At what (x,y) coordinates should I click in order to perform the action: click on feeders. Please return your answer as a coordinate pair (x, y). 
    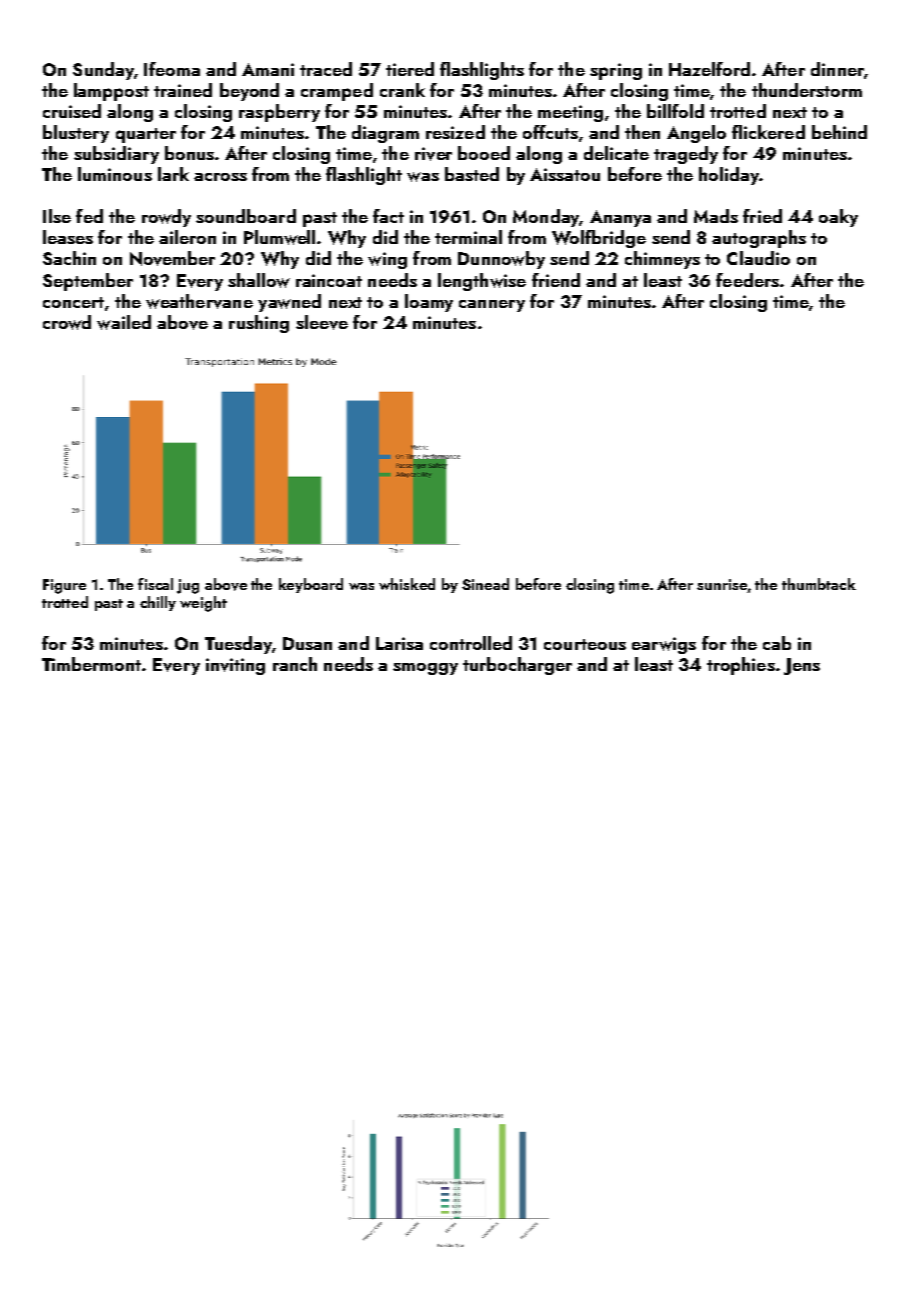
    Looking at the image, I should click on (747, 280).
